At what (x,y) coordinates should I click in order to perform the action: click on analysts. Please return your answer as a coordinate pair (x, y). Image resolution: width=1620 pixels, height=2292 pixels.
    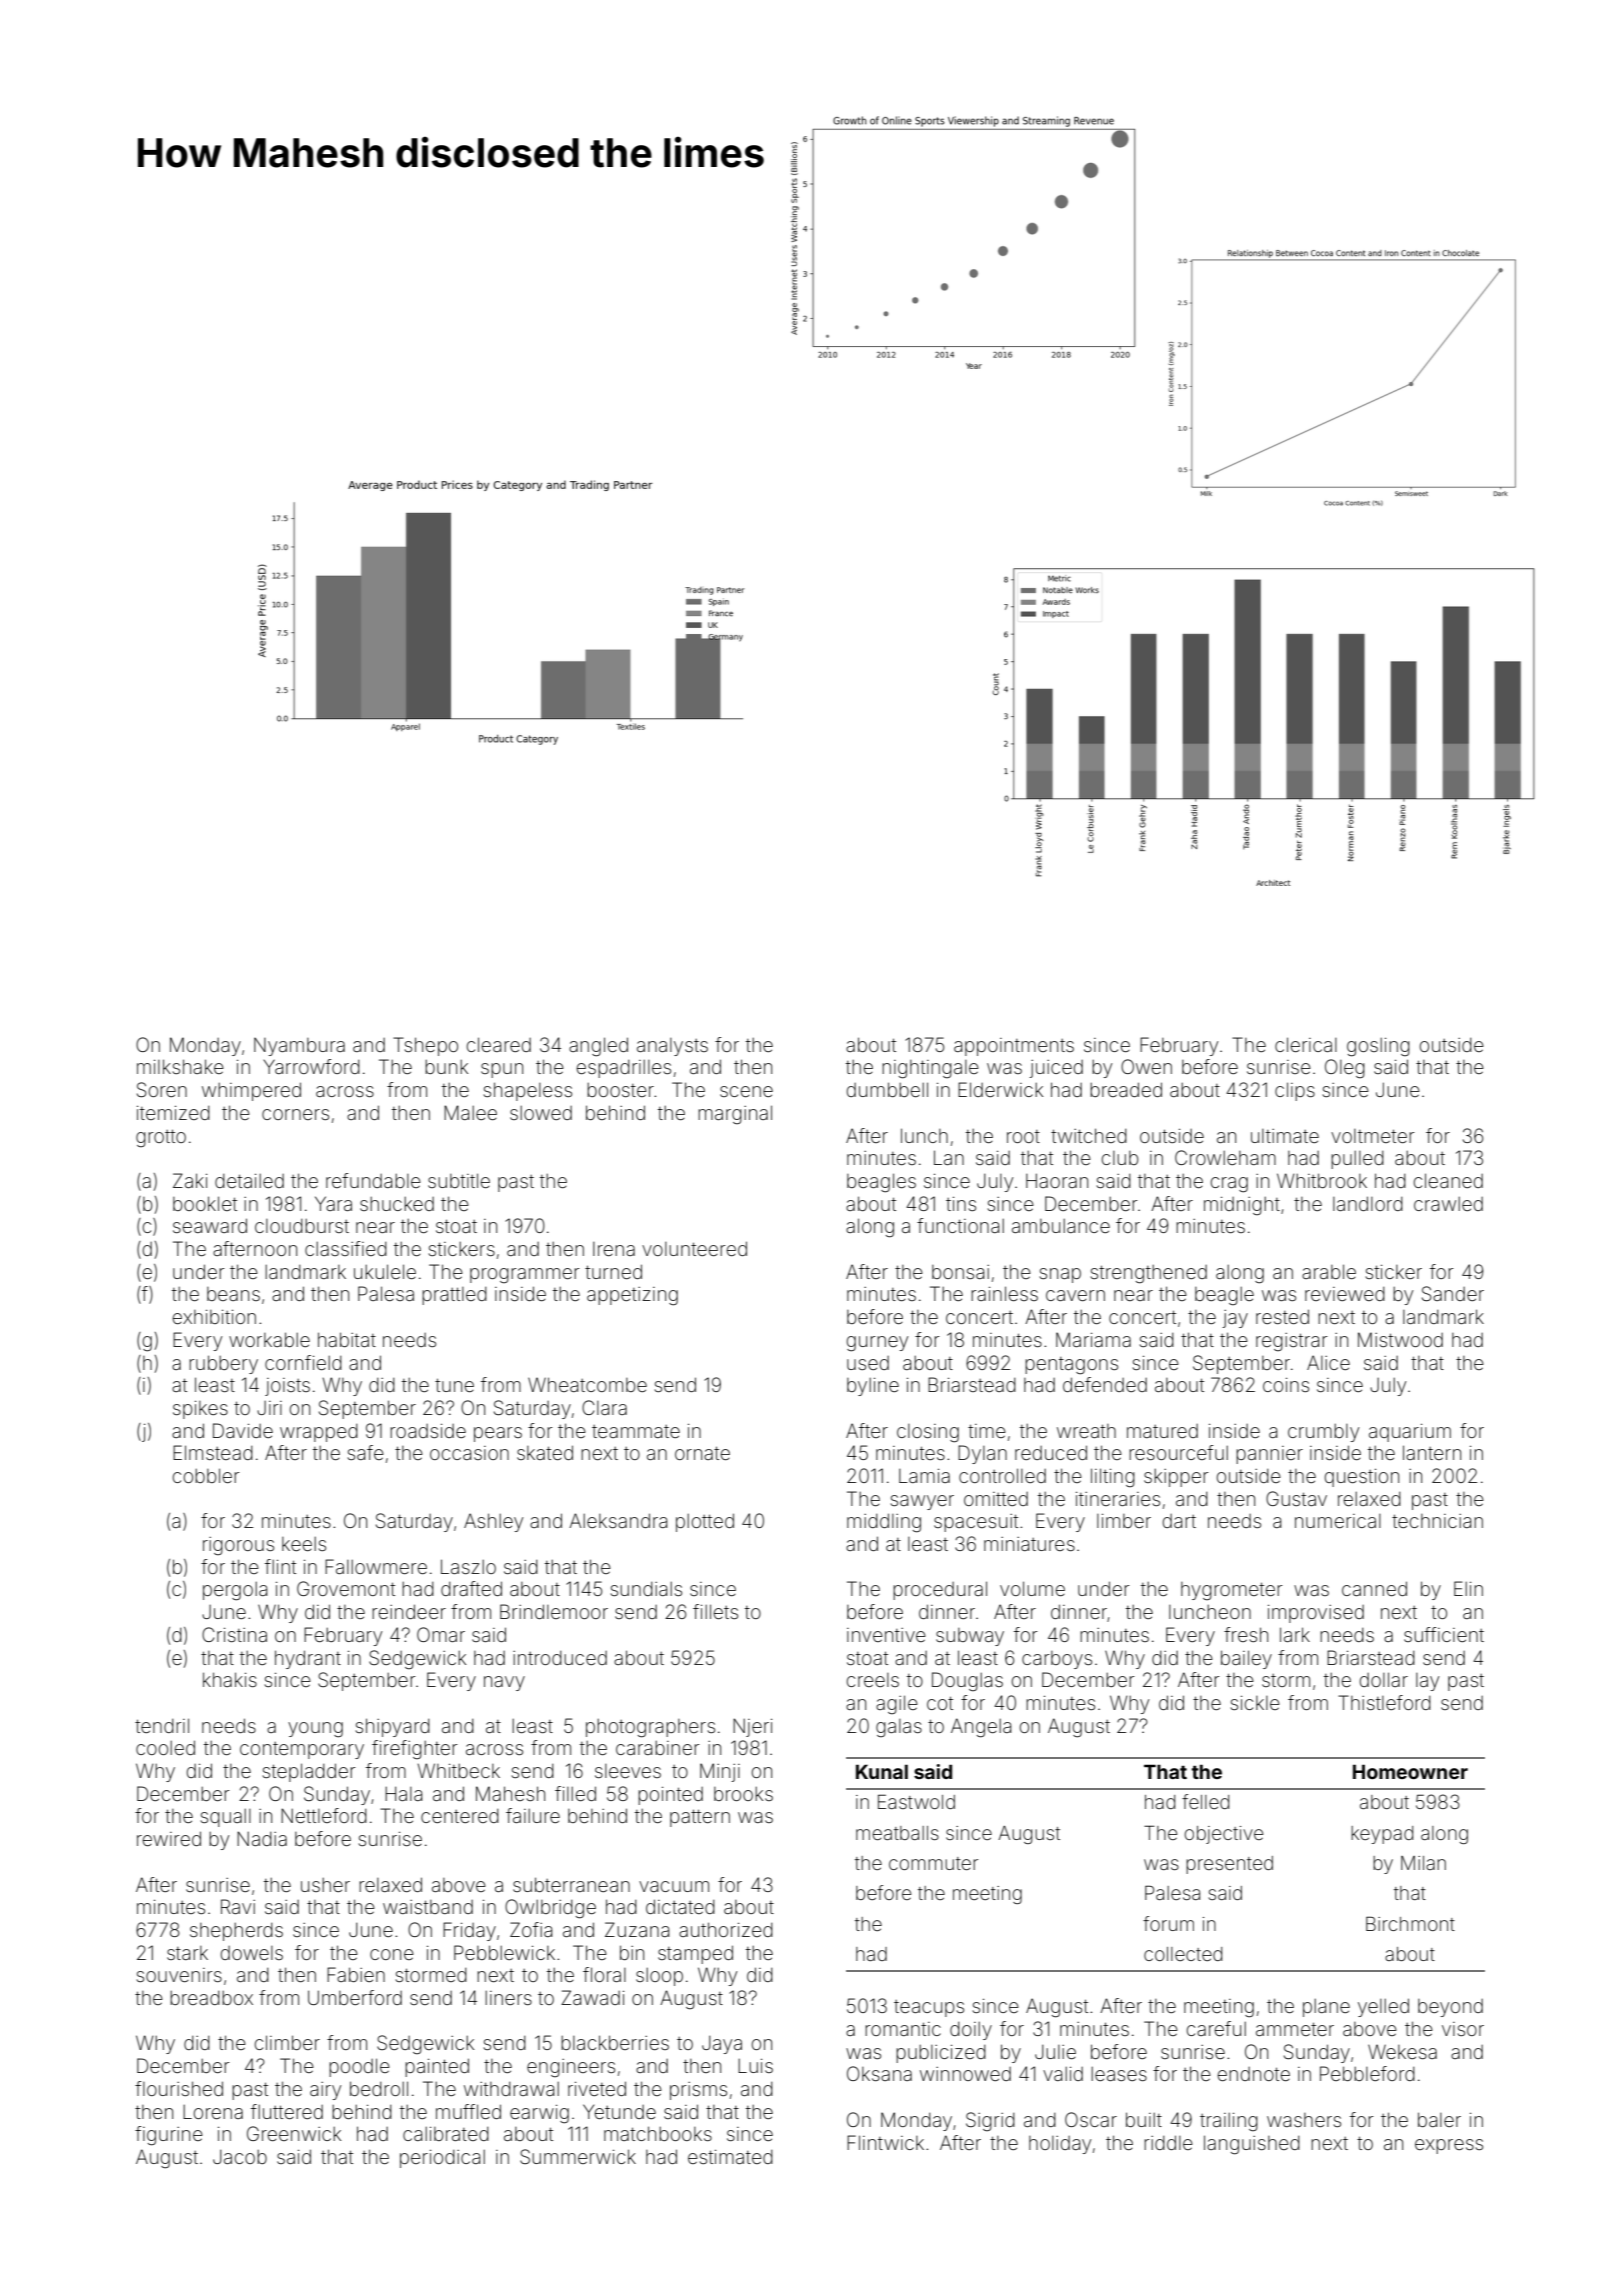
    Looking at the image, I should click on (672, 1047).
